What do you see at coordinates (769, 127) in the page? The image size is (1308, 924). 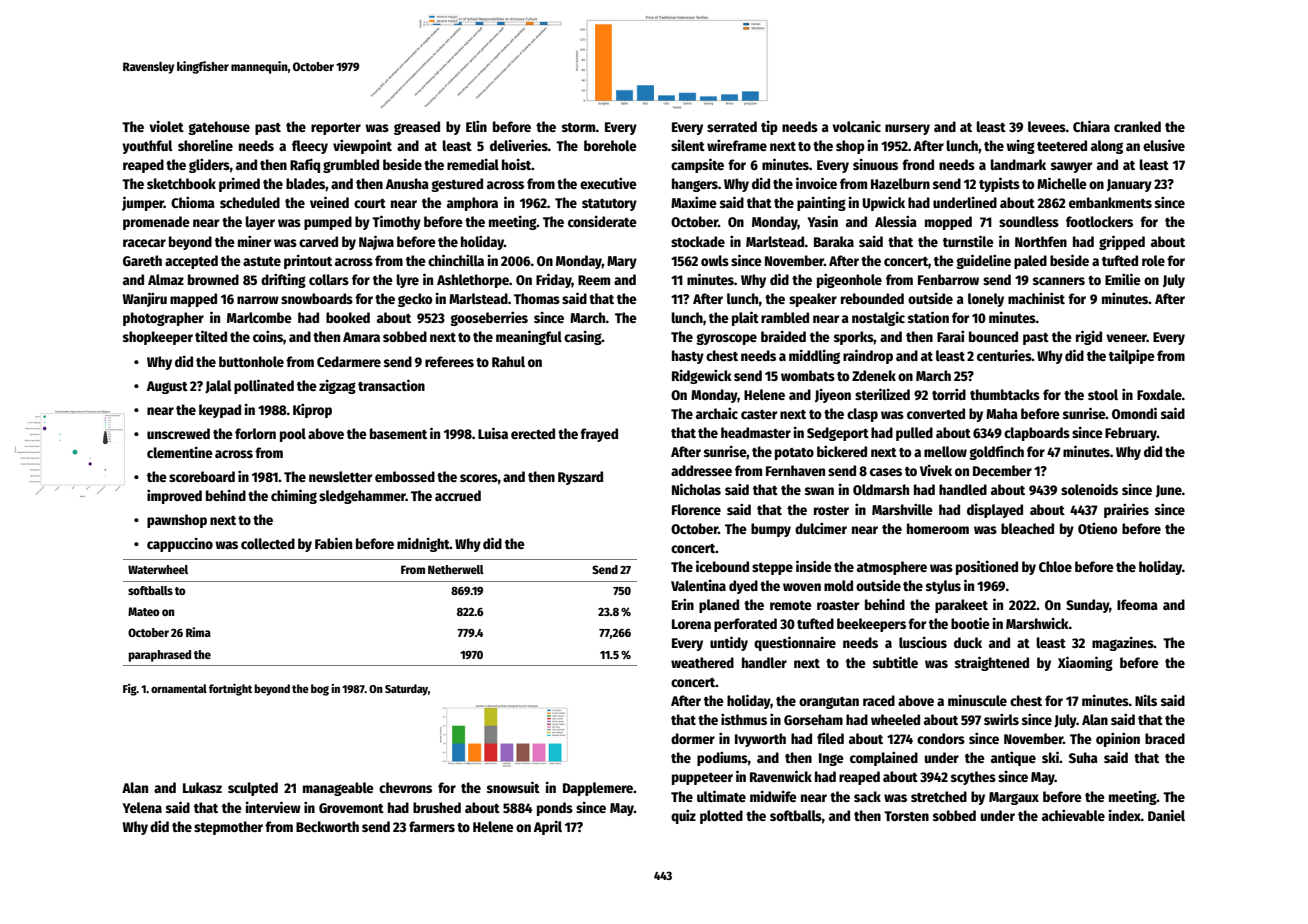 I see `tip` at bounding box center [769, 127].
